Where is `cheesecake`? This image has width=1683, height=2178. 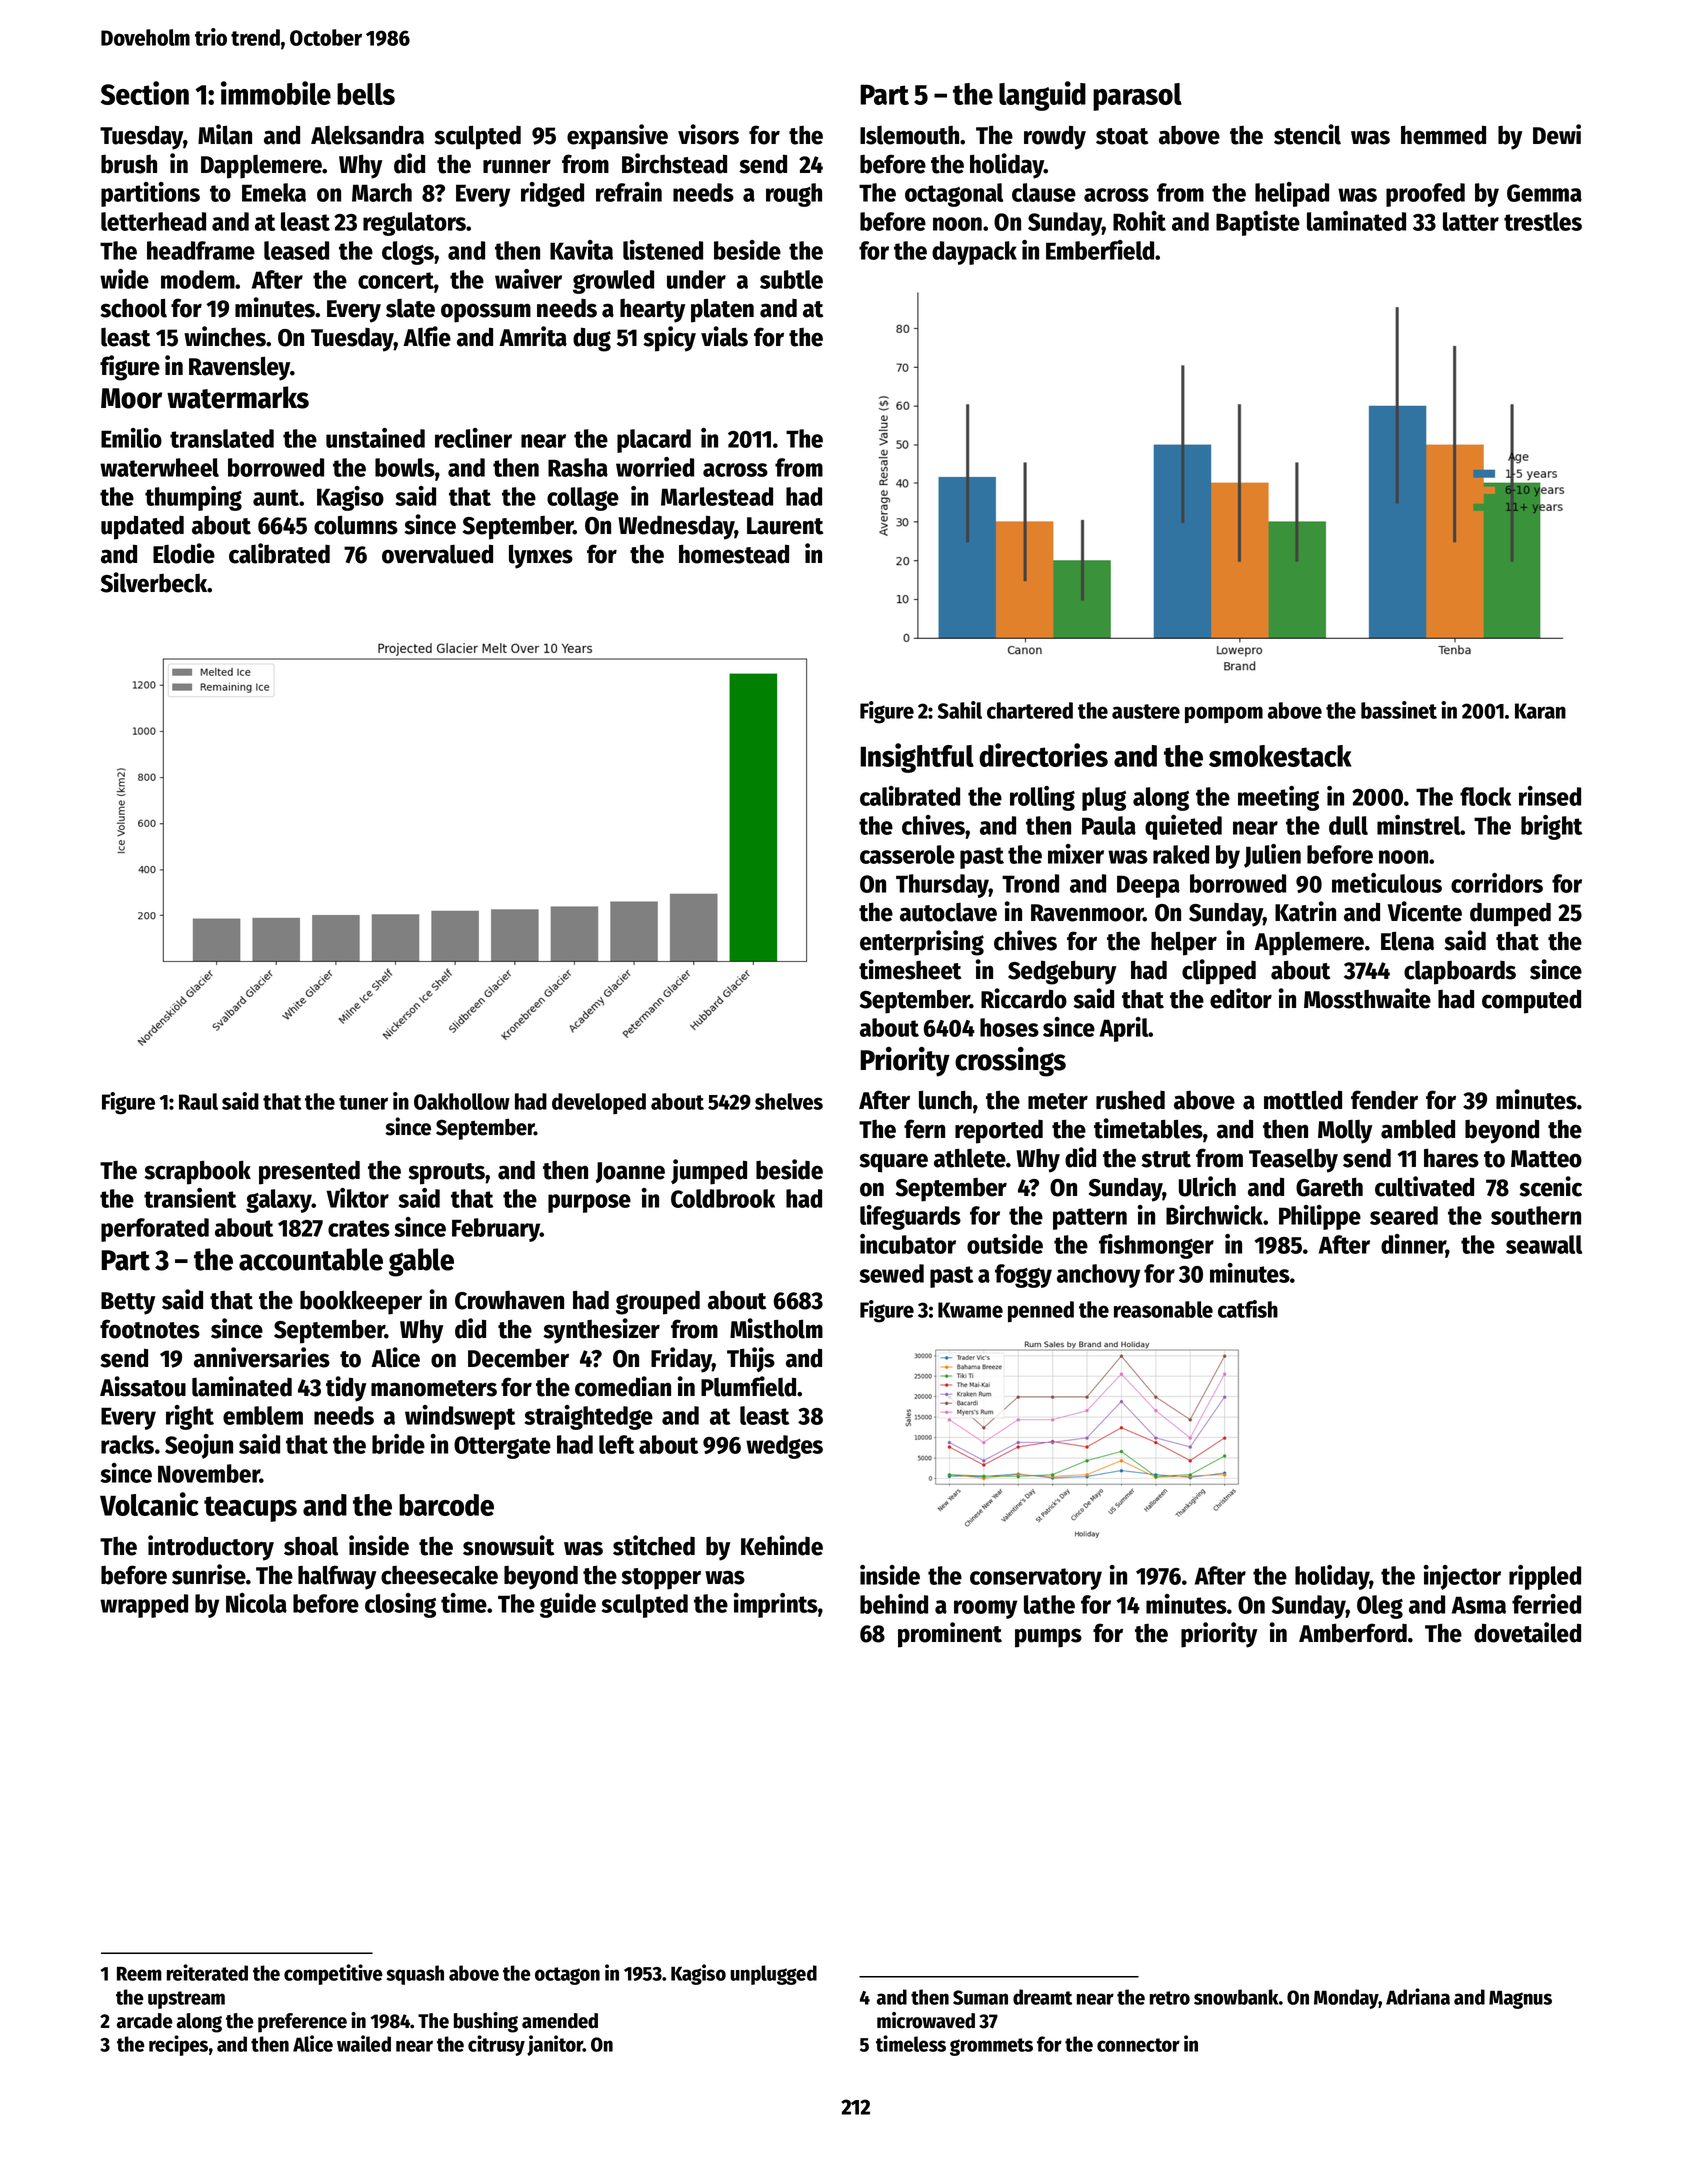
cheesecake is located at coordinates (439, 1575).
